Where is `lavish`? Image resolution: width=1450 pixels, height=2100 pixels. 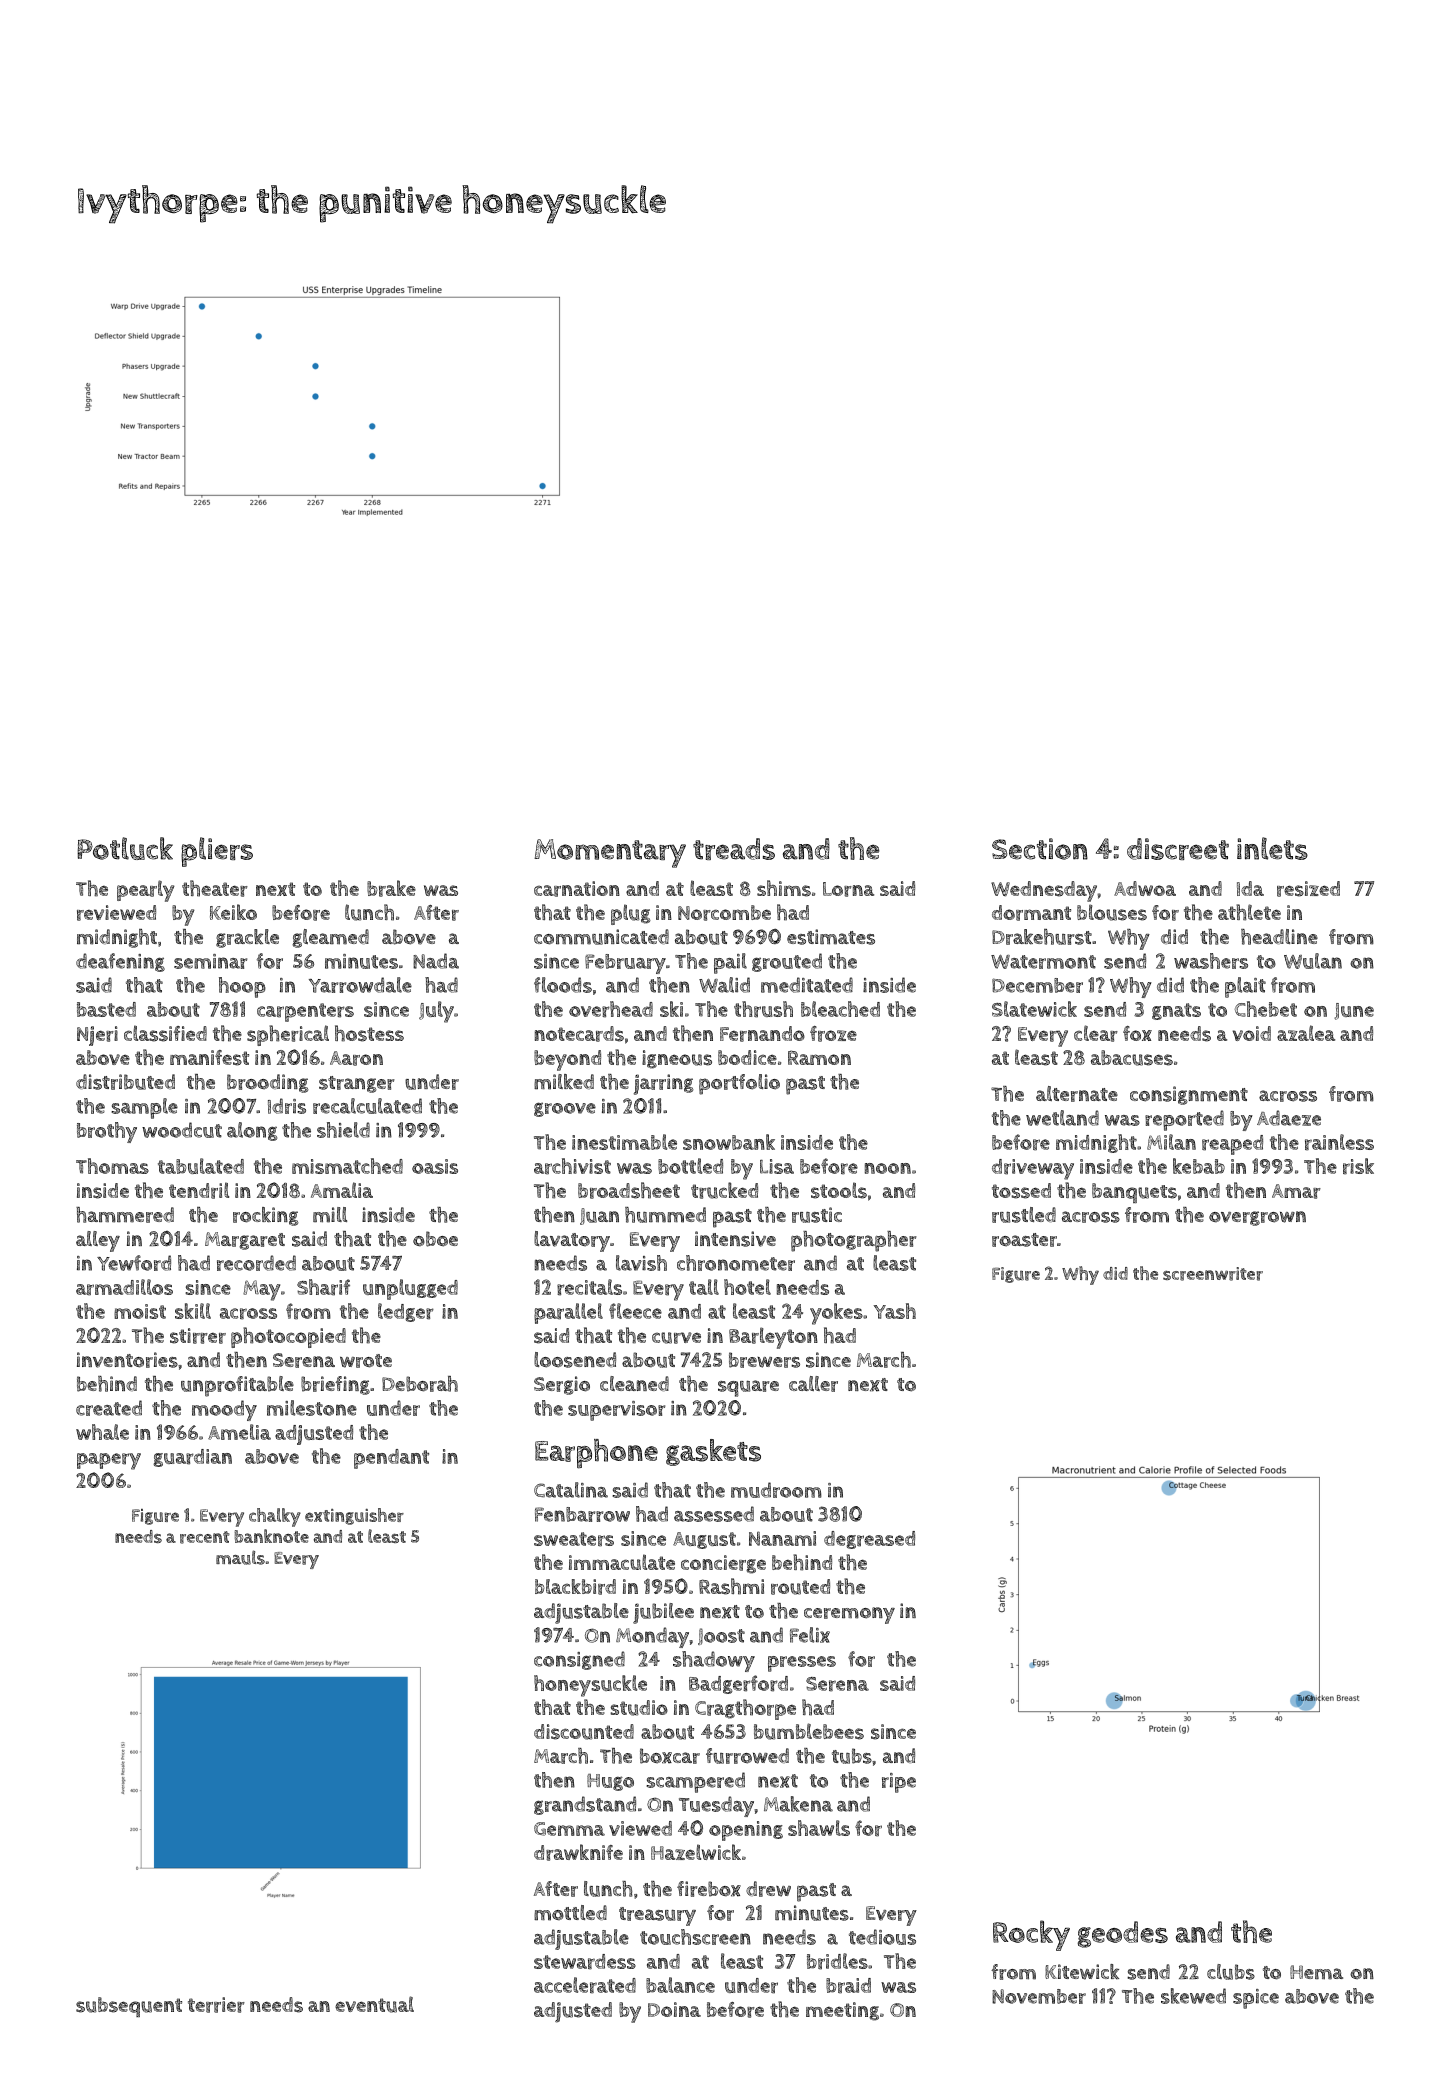
lavish is located at coordinates (641, 1263).
